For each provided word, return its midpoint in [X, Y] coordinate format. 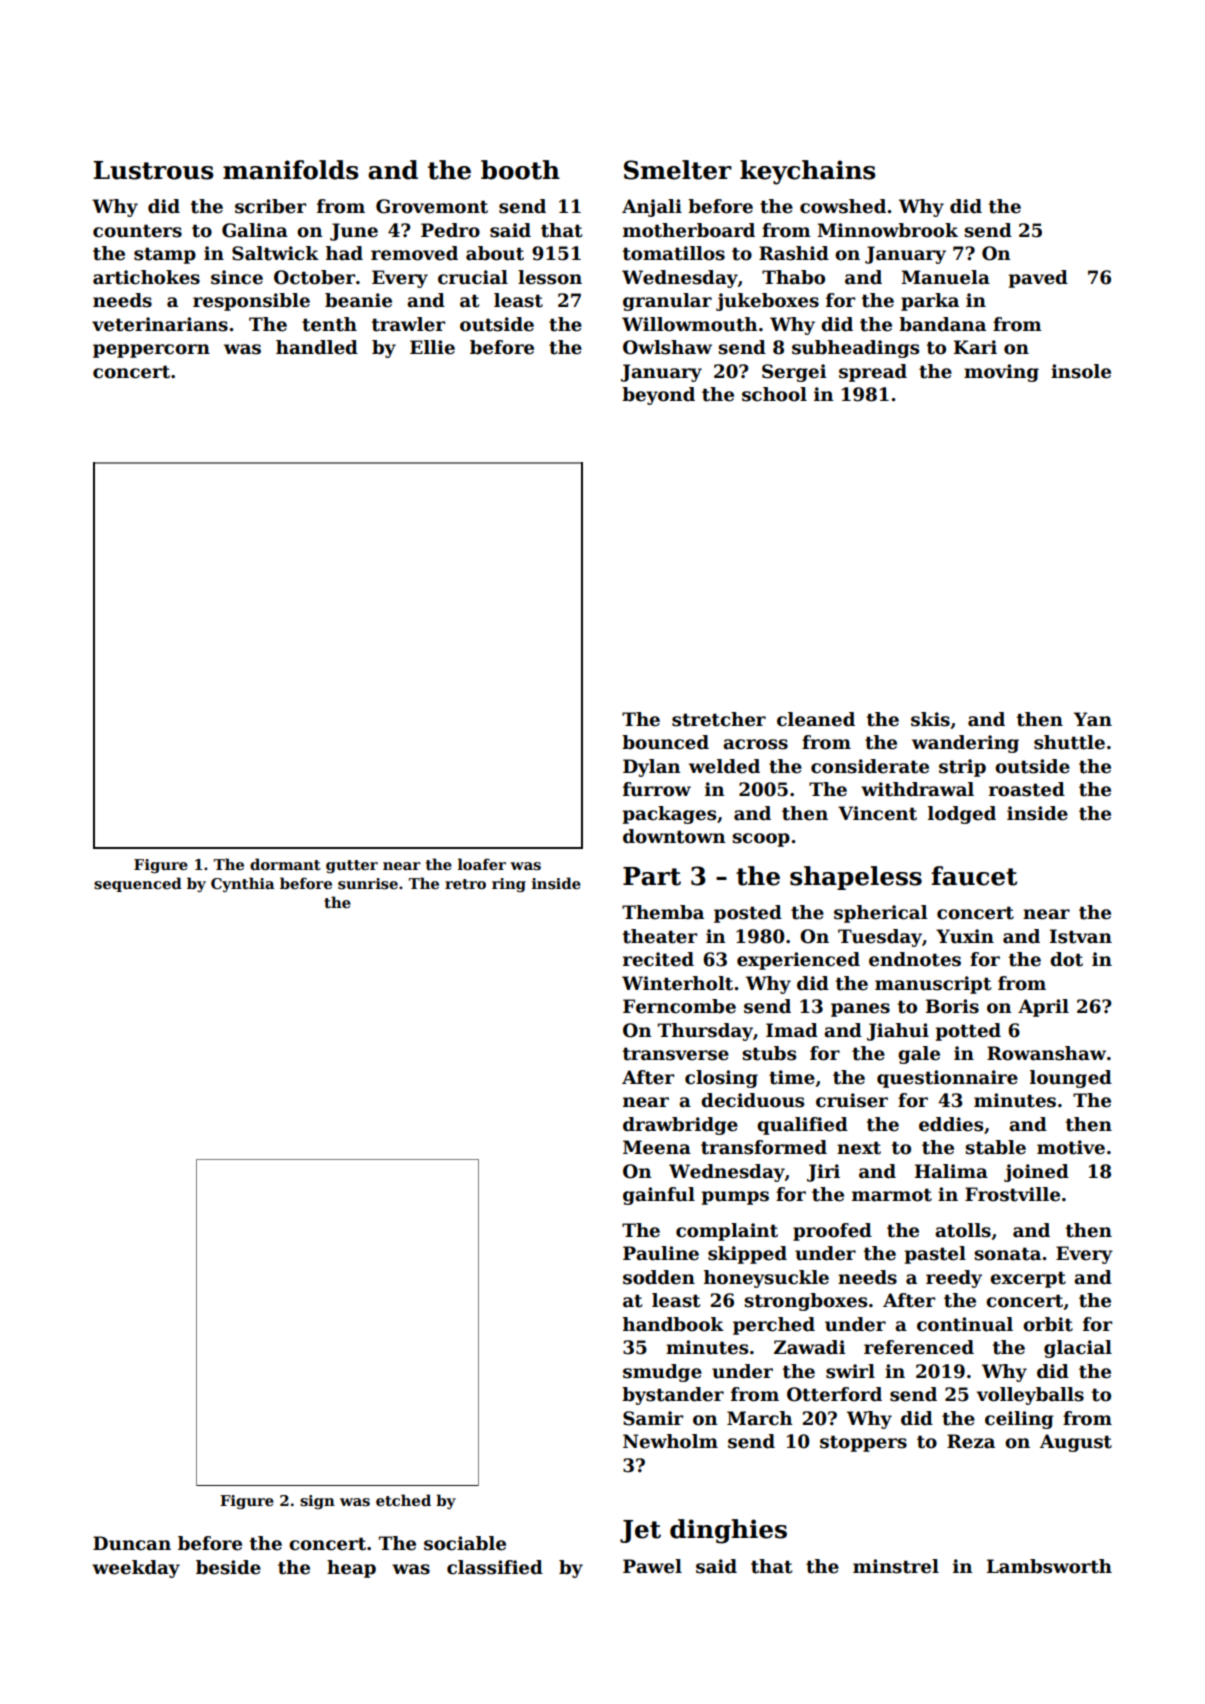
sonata [1007, 1254]
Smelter [678, 170]
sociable [465, 1543]
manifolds [290, 170]
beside [228, 1567]
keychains [807, 172]
